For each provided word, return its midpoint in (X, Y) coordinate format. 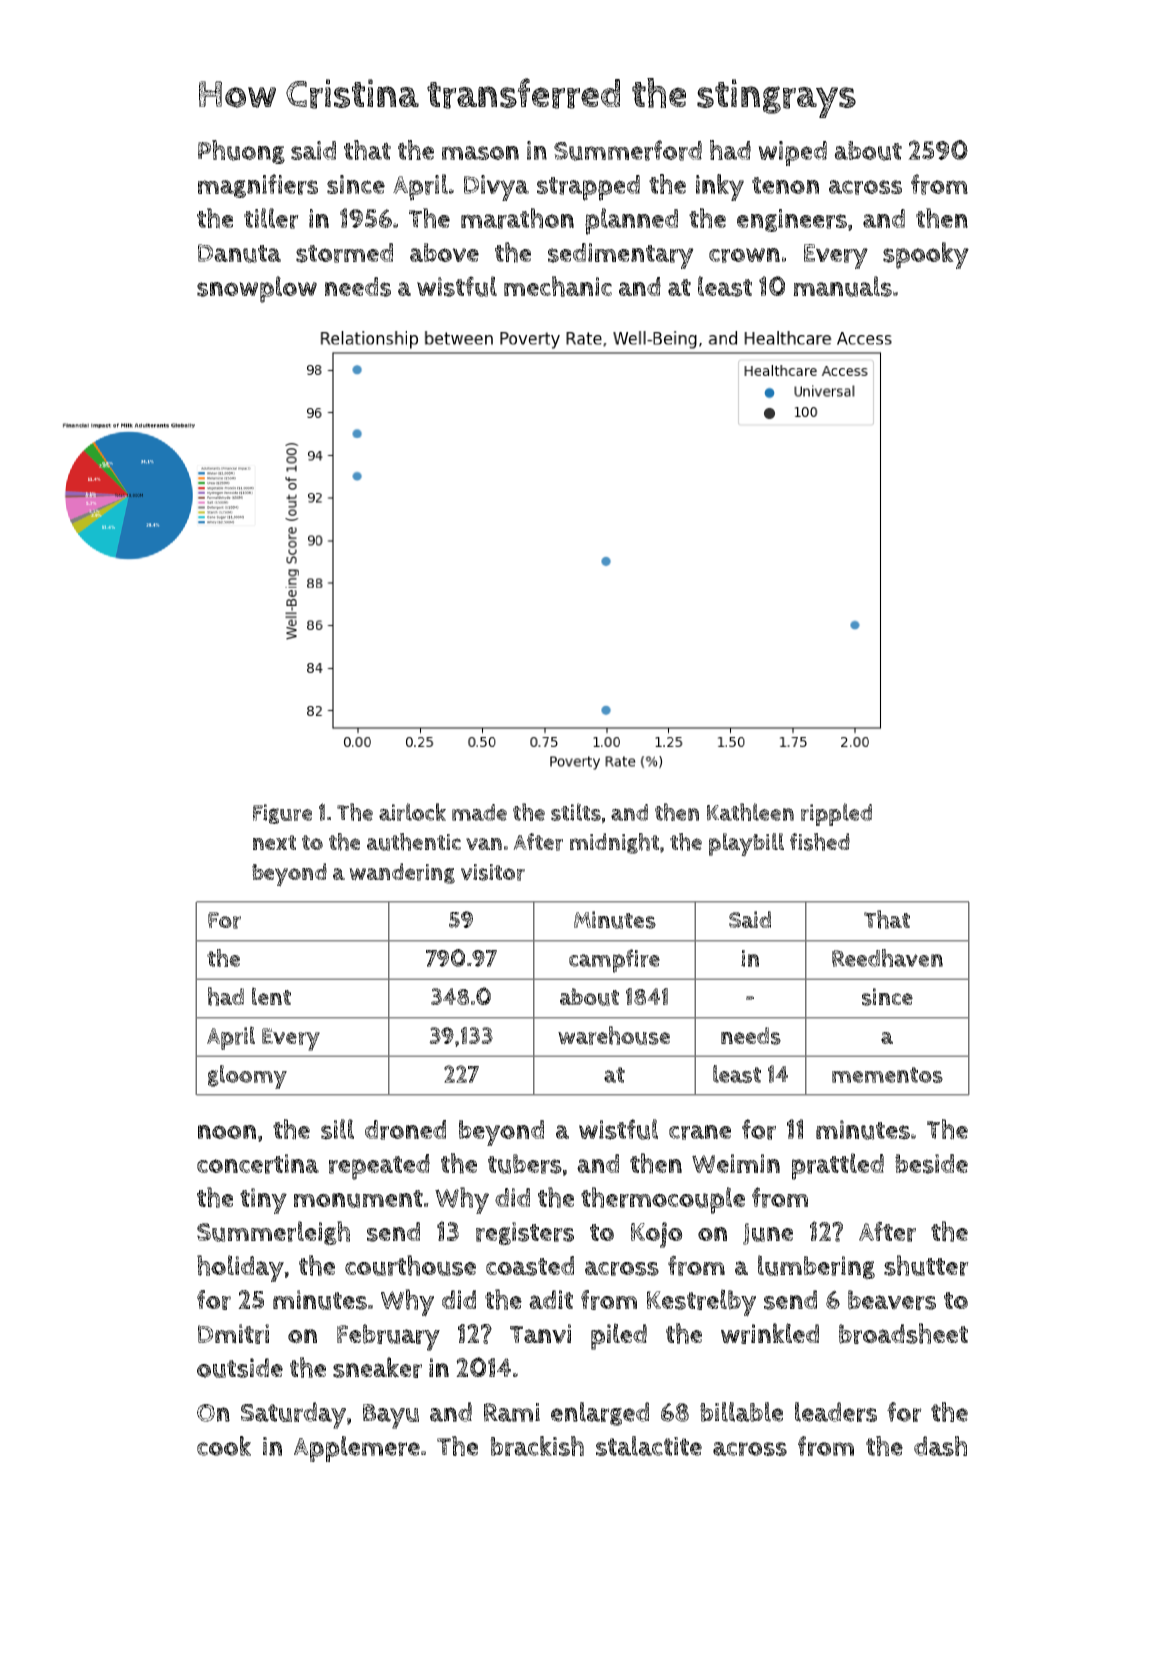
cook (224, 1446)
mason (480, 153)
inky (720, 187)
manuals (842, 286)
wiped (792, 153)
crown (744, 255)
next (274, 842)
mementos (887, 1075)
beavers (892, 1300)
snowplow (257, 289)
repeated (379, 1167)
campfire (614, 961)
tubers (525, 1164)
